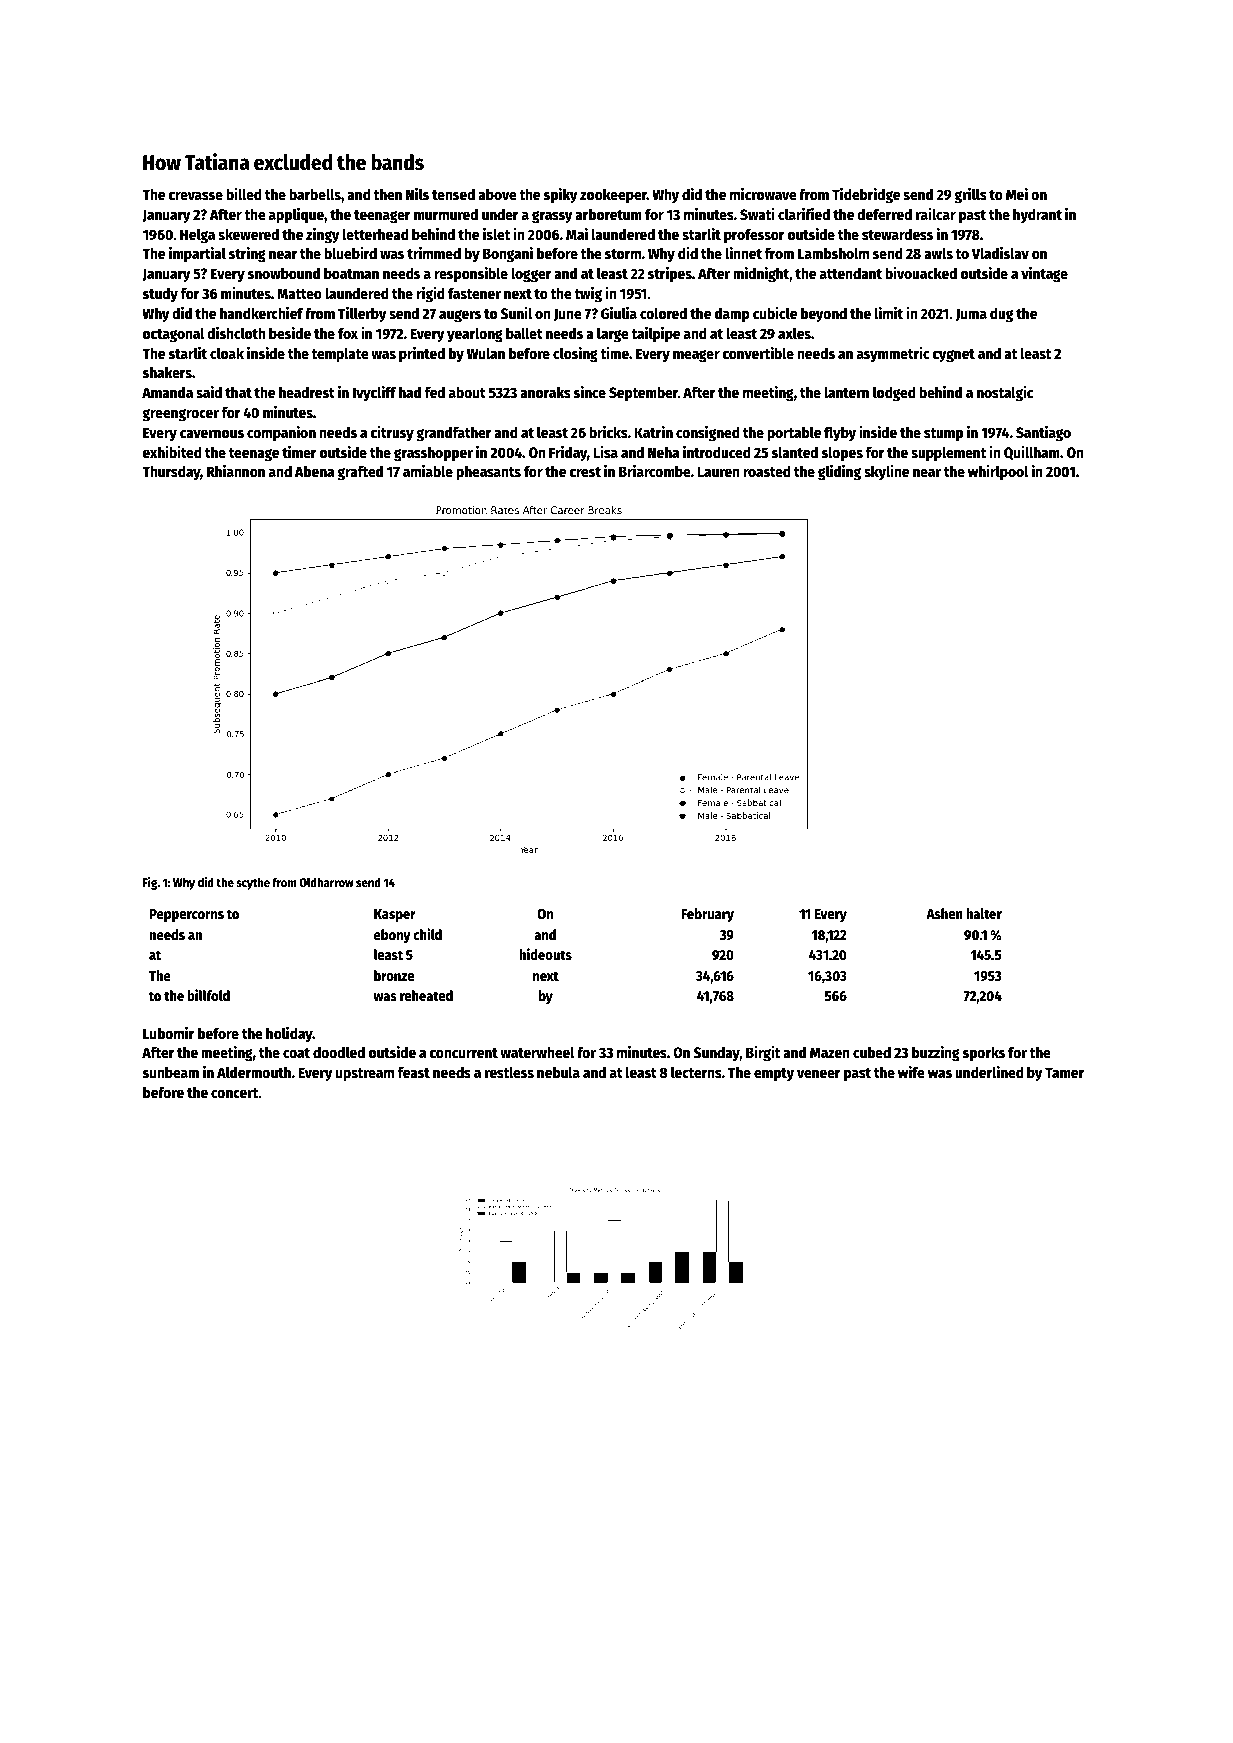 This document has height=1743, width=1233. I want to click on feast, so click(414, 1072).
